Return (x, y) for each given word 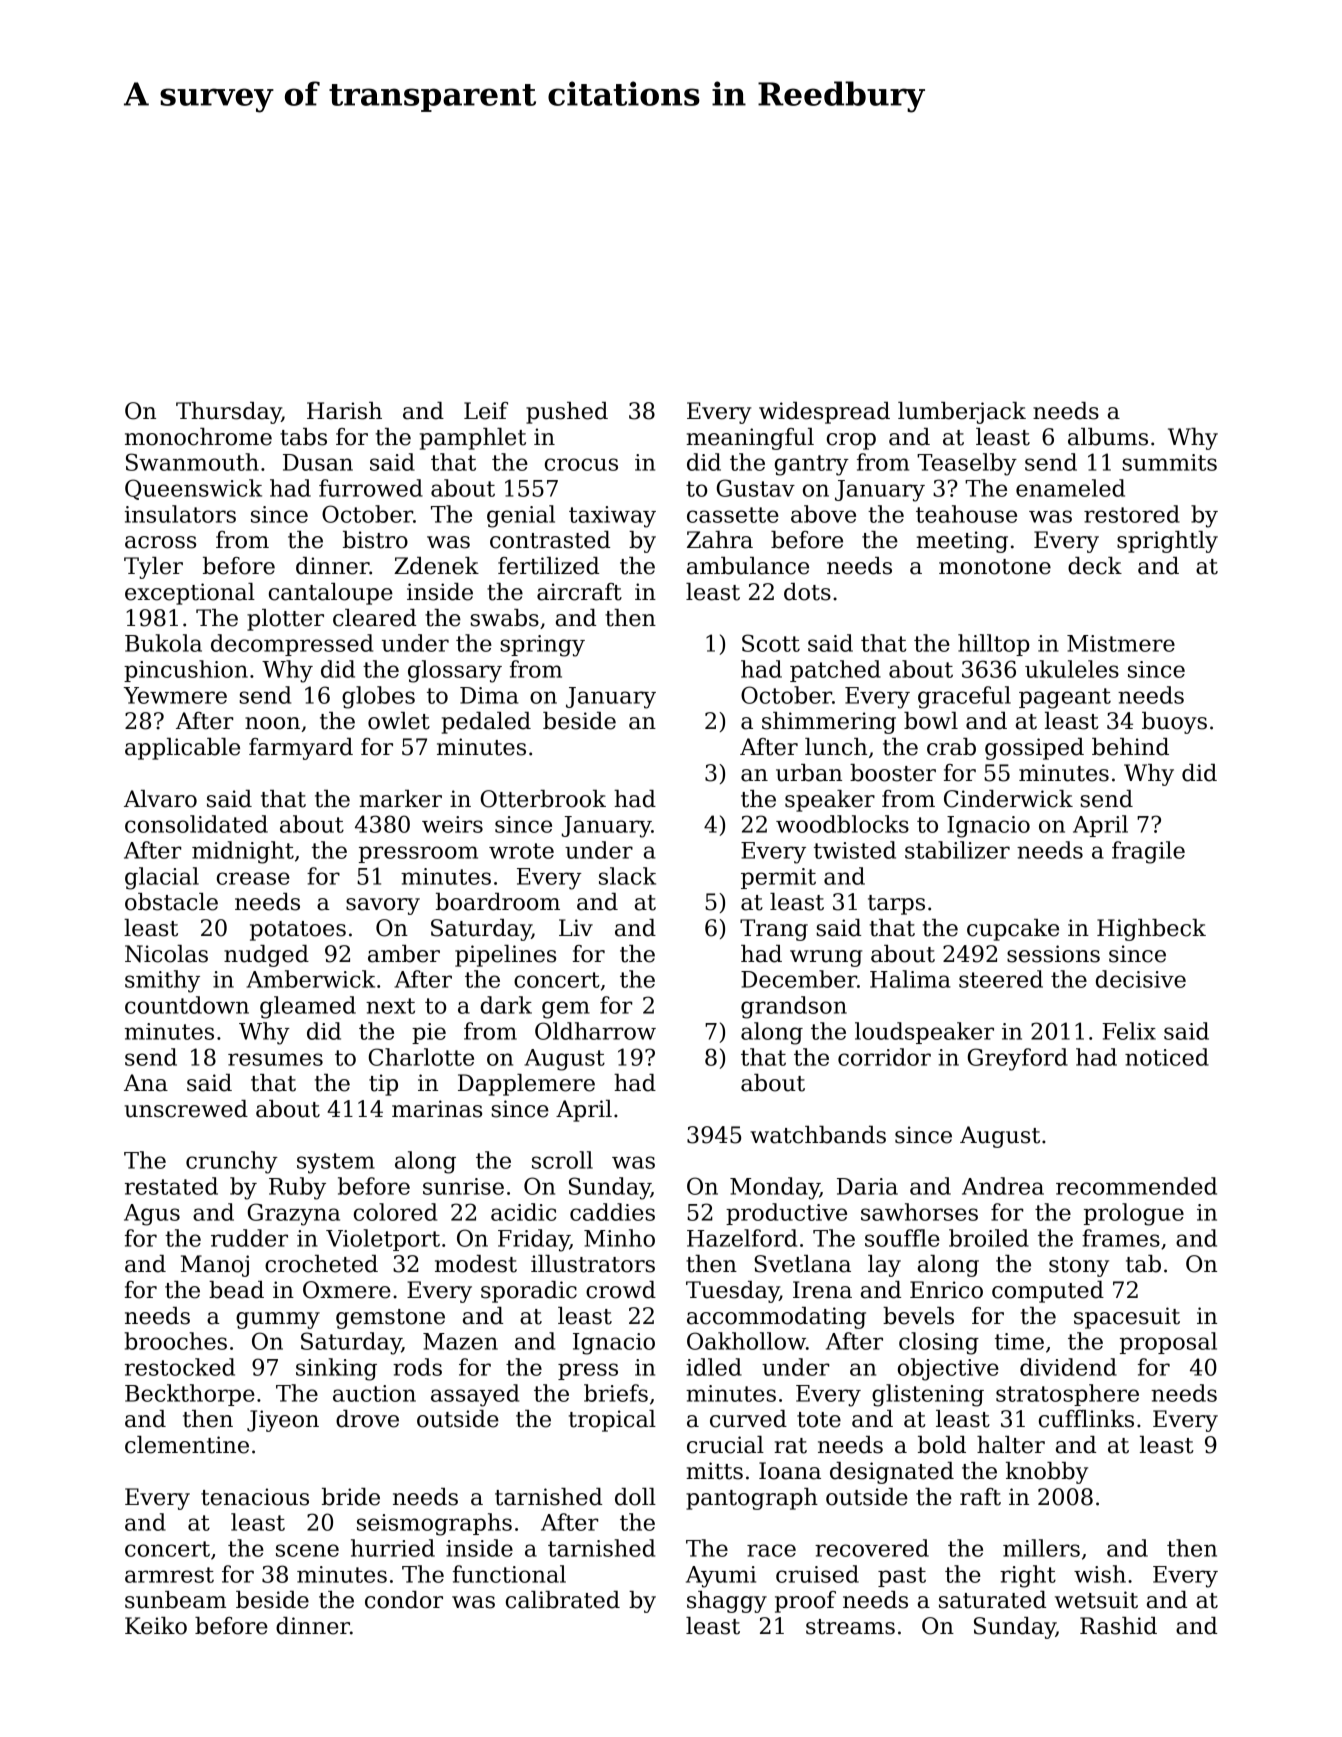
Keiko (156, 1626)
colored (395, 1212)
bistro (375, 540)
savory (383, 906)
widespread (824, 413)
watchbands (818, 1135)
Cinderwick (1008, 799)
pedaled (486, 723)
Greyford (1018, 1059)
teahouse (966, 514)
